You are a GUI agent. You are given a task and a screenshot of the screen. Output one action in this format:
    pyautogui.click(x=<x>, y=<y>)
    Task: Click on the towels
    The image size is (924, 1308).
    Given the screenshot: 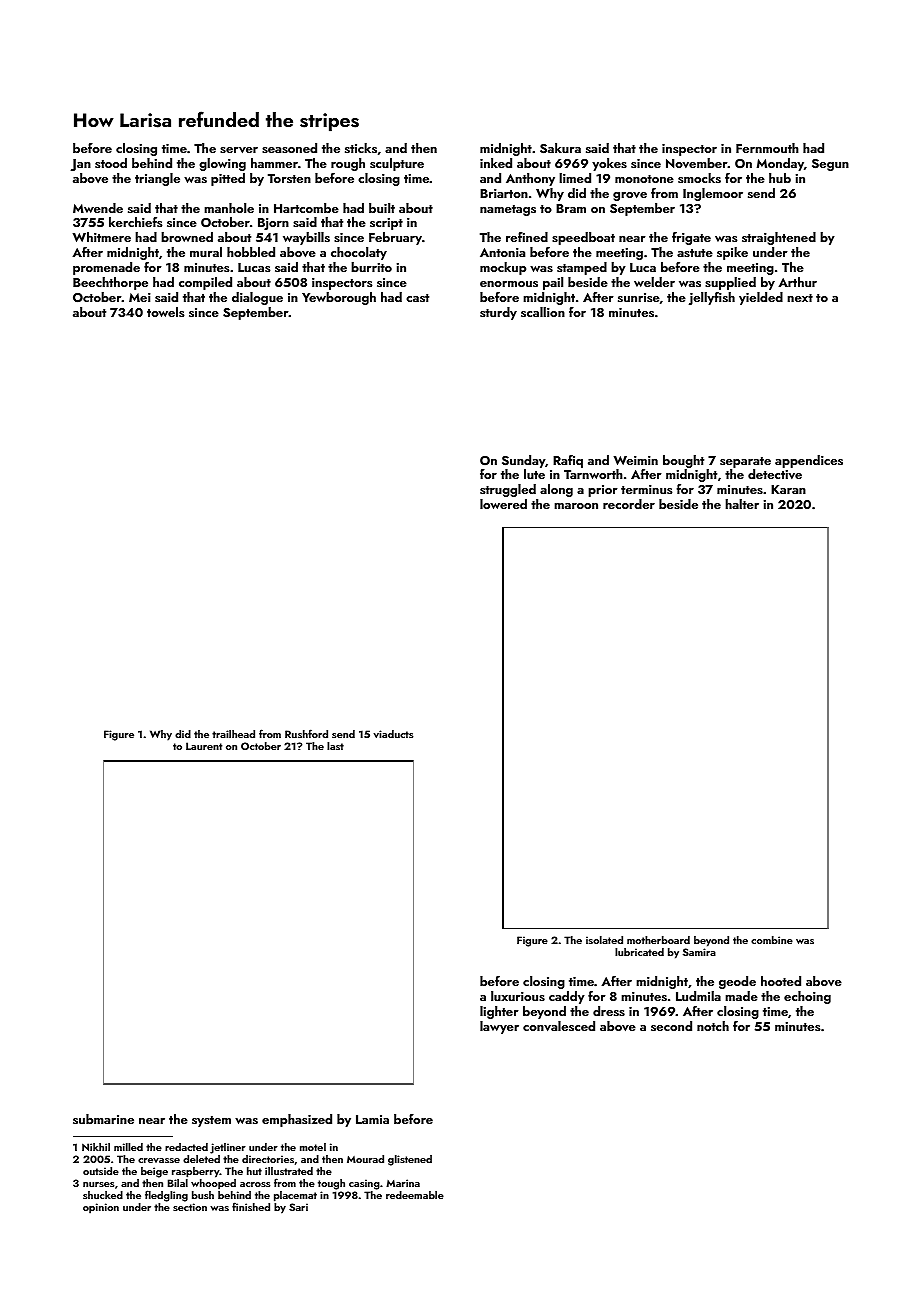 What is the action you would take?
    pyautogui.click(x=166, y=312)
